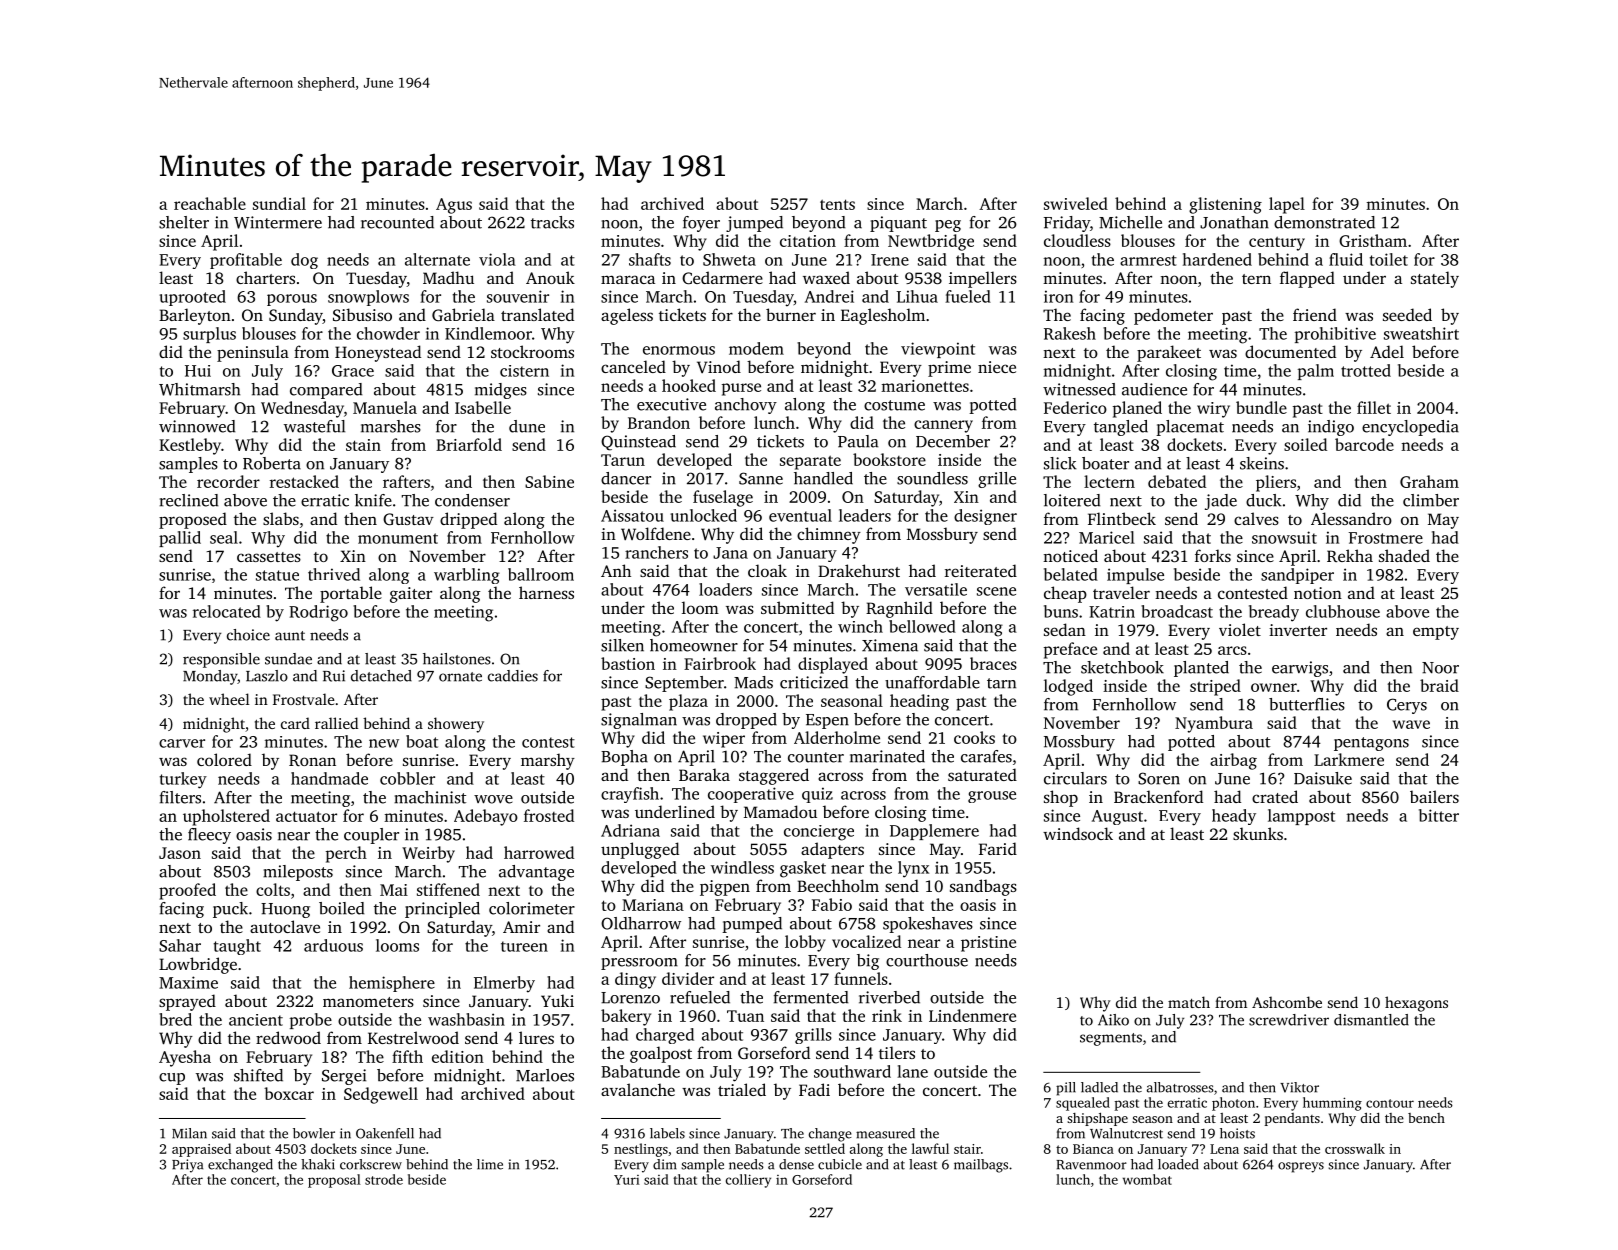  What do you see at coordinates (1390, 1103) in the screenshot?
I see `contour` at bounding box center [1390, 1103].
